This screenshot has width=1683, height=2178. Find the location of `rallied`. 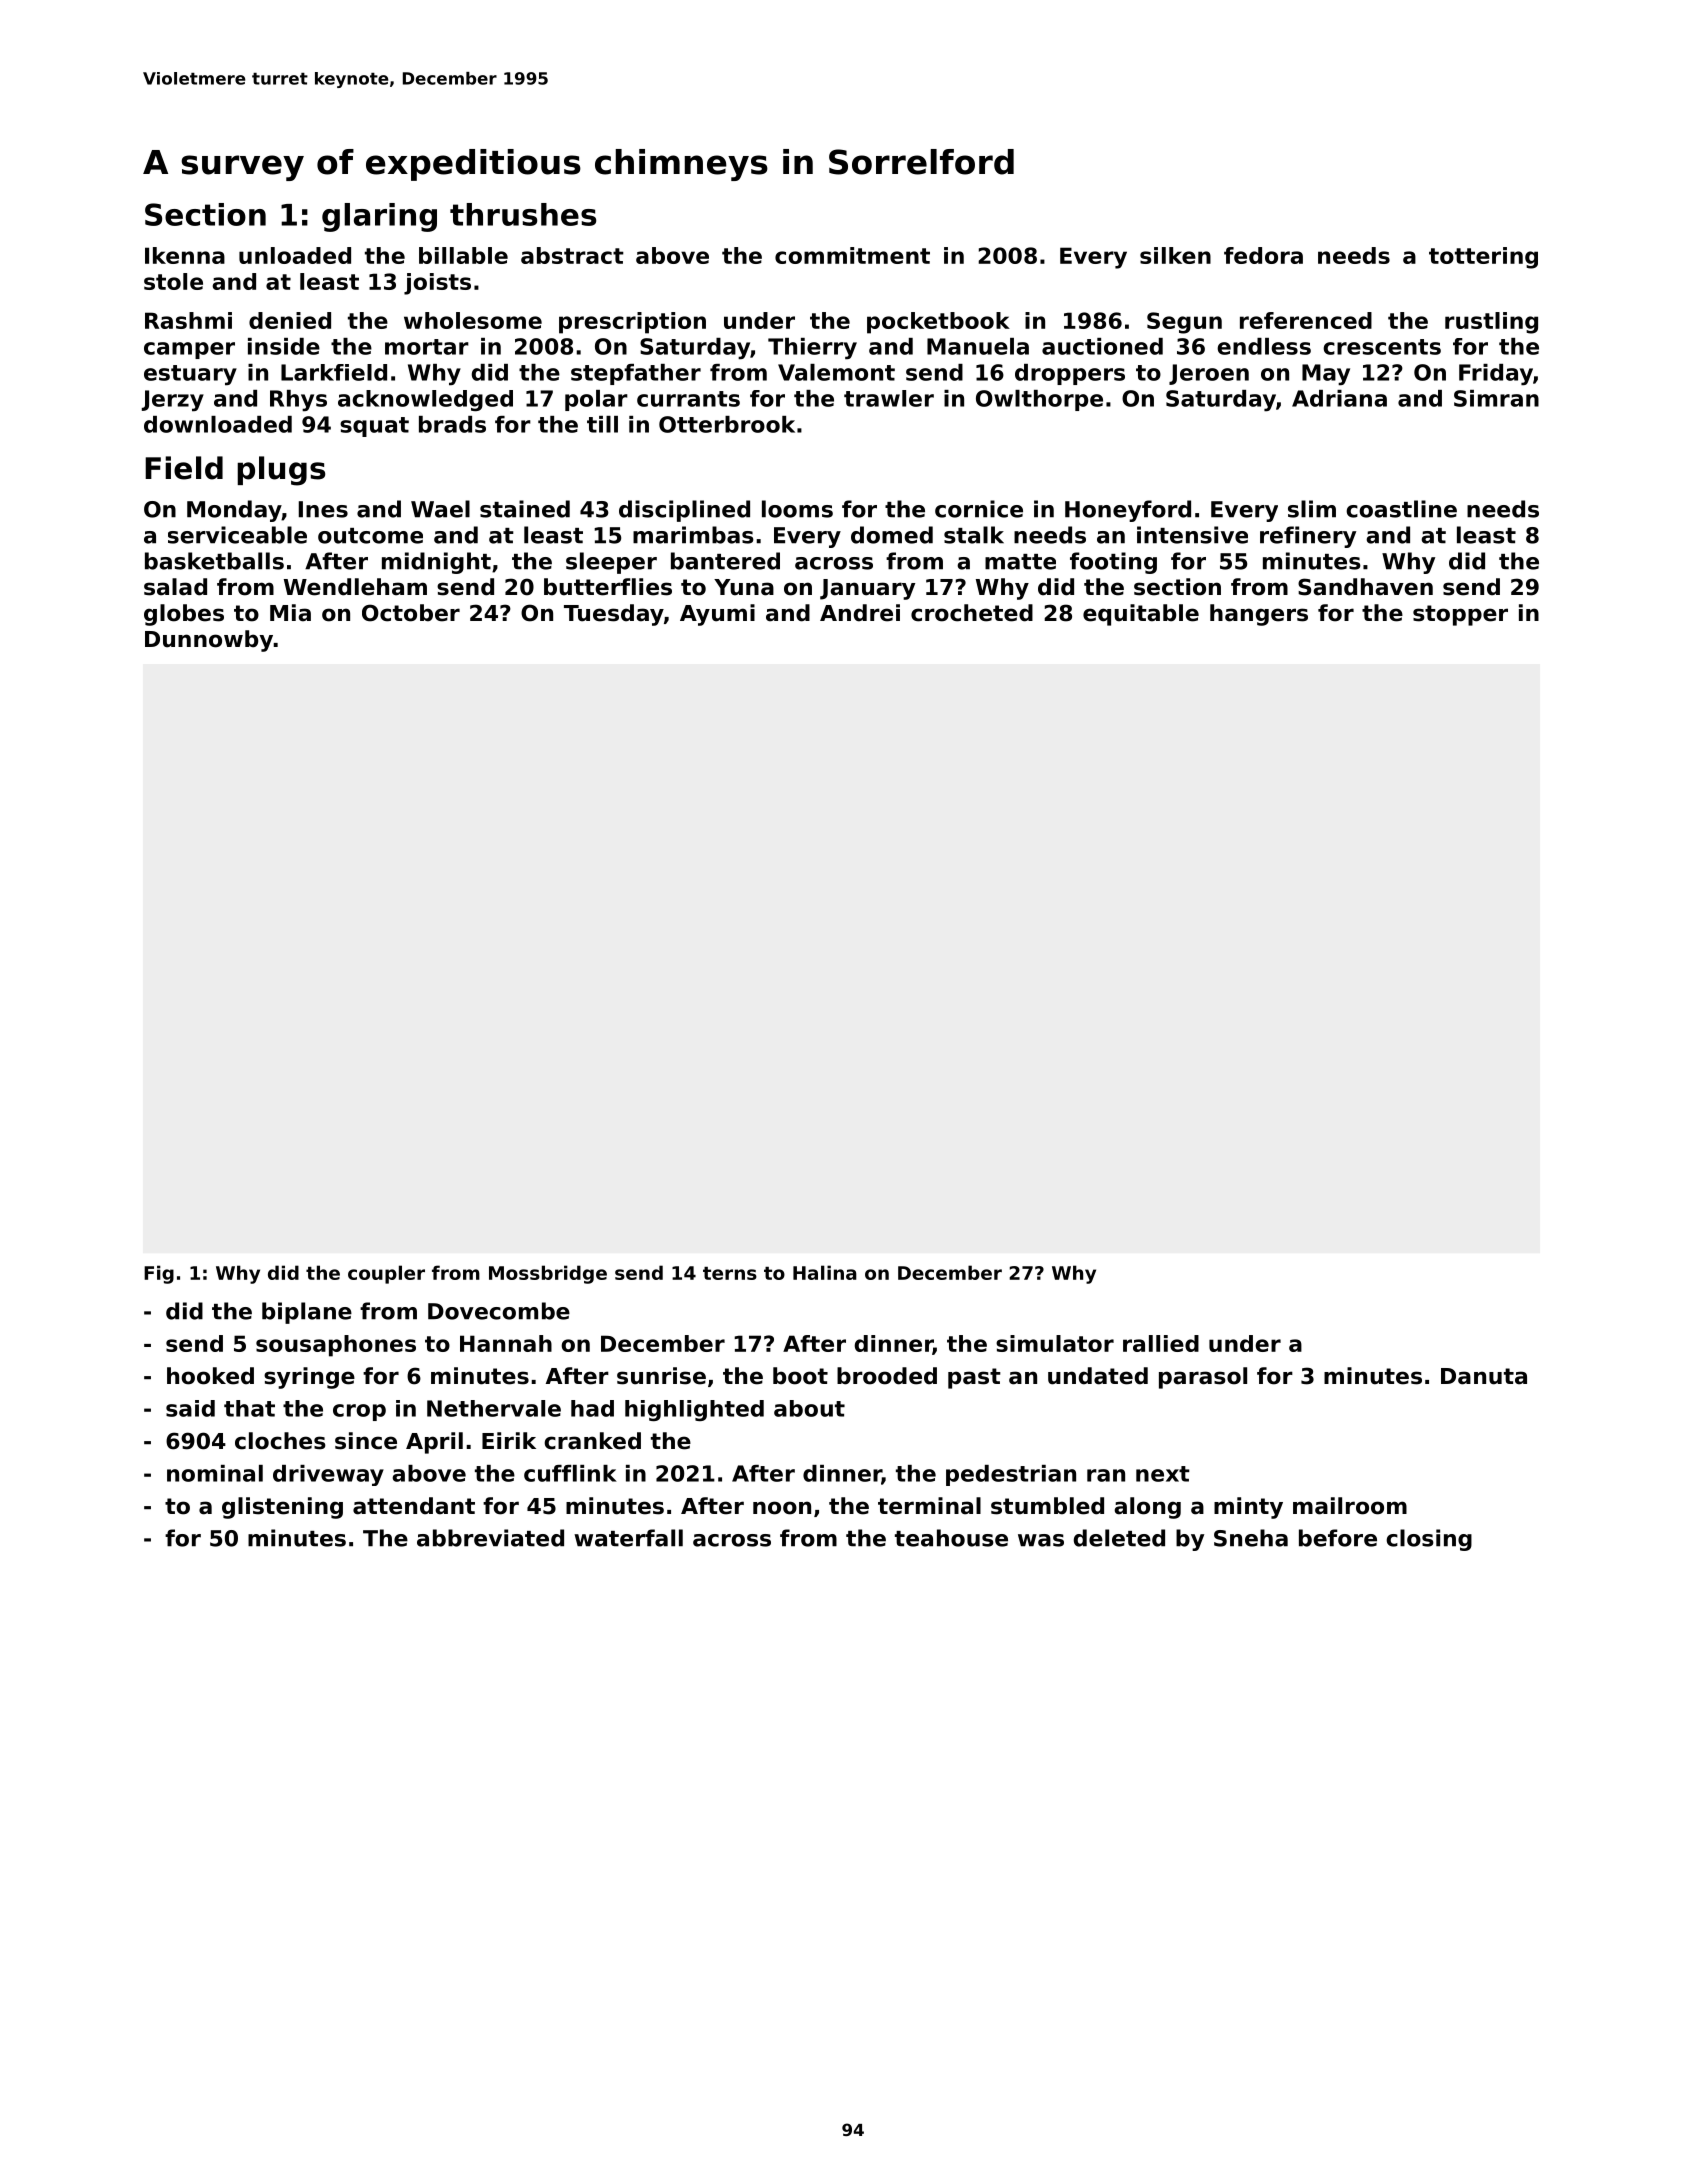

rallied is located at coordinates (1161, 1343).
